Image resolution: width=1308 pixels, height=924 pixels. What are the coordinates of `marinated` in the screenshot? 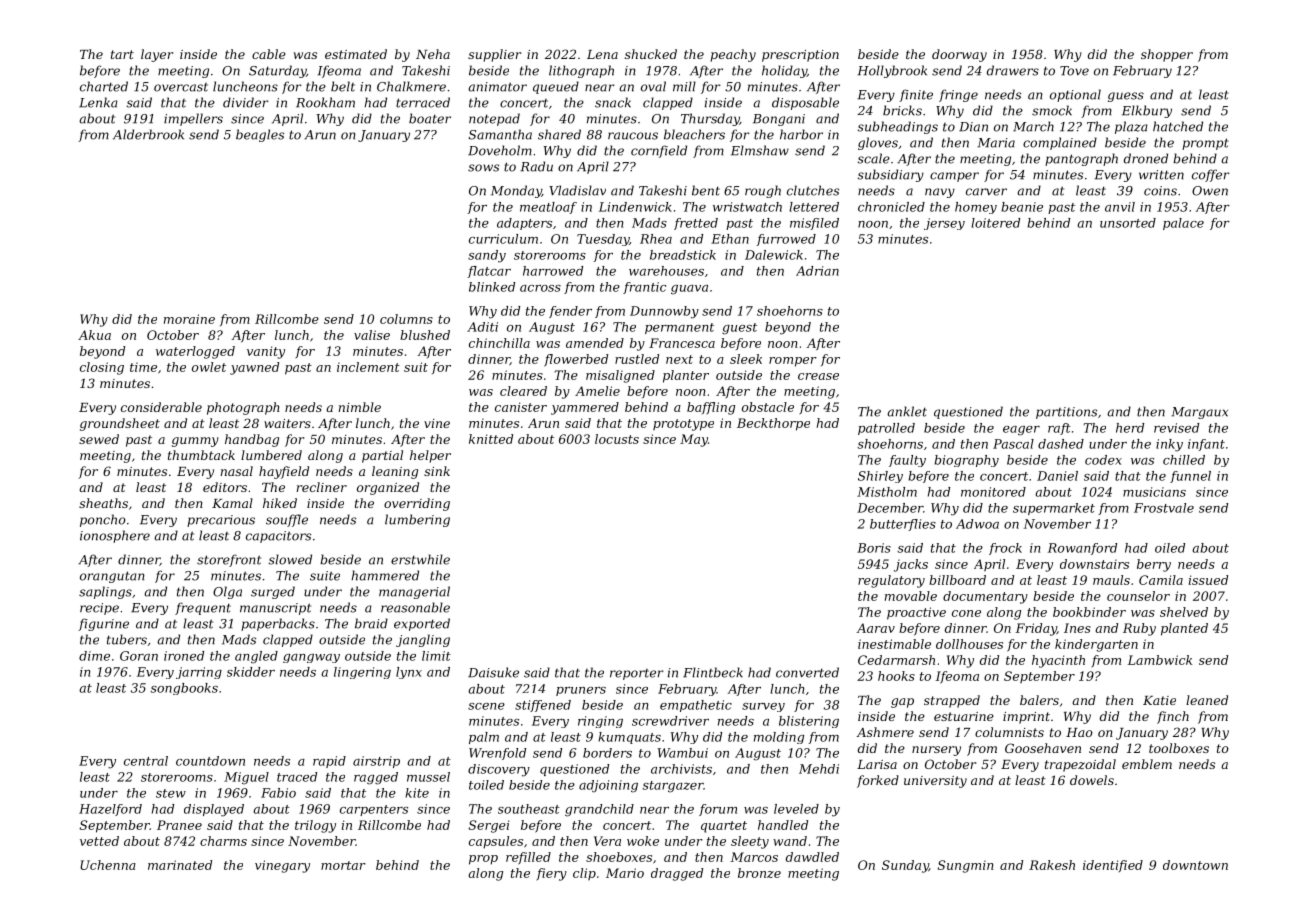 It's located at (180, 865).
